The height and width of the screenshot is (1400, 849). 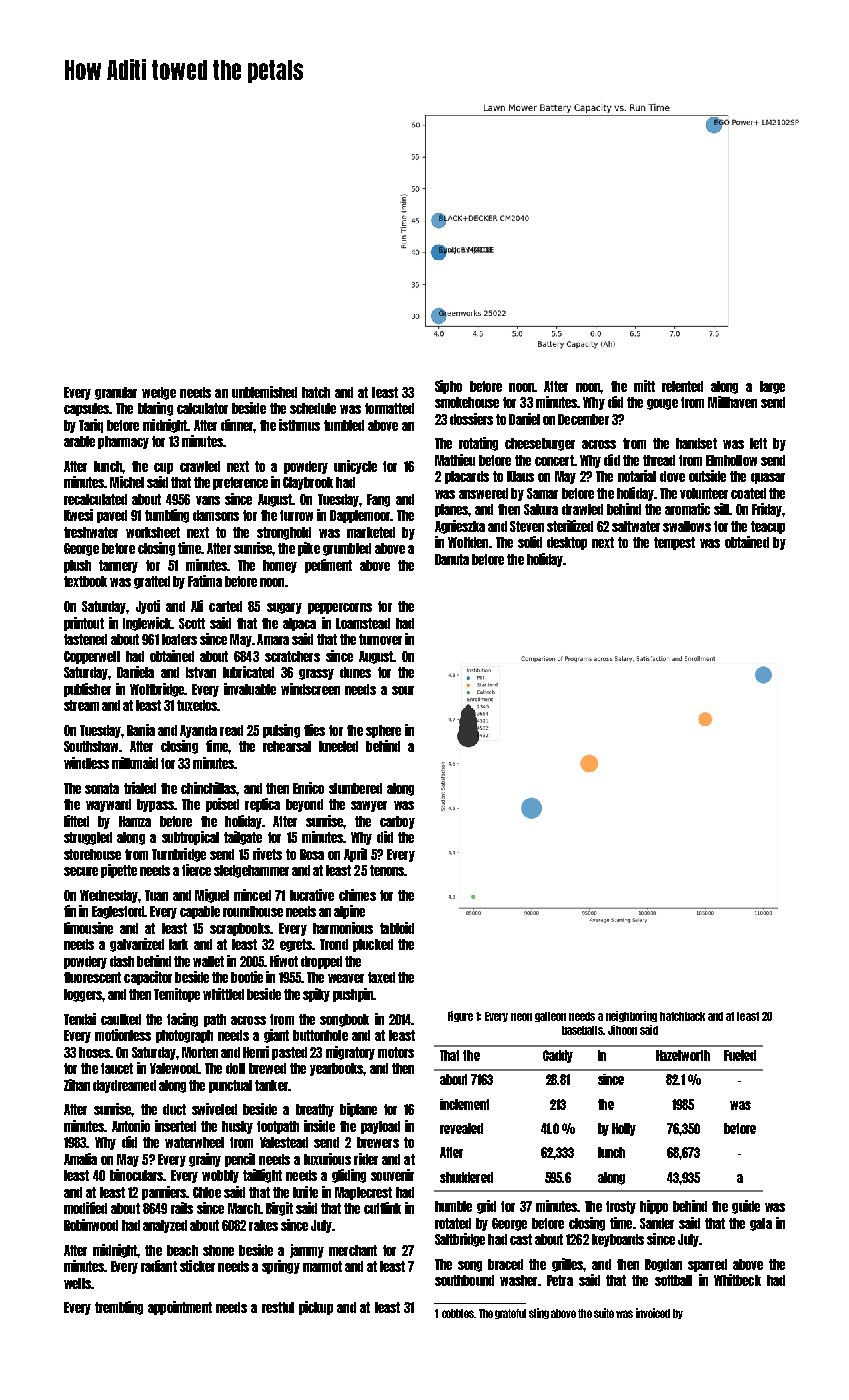 I want to click on pickup, so click(x=316, y=1308).
